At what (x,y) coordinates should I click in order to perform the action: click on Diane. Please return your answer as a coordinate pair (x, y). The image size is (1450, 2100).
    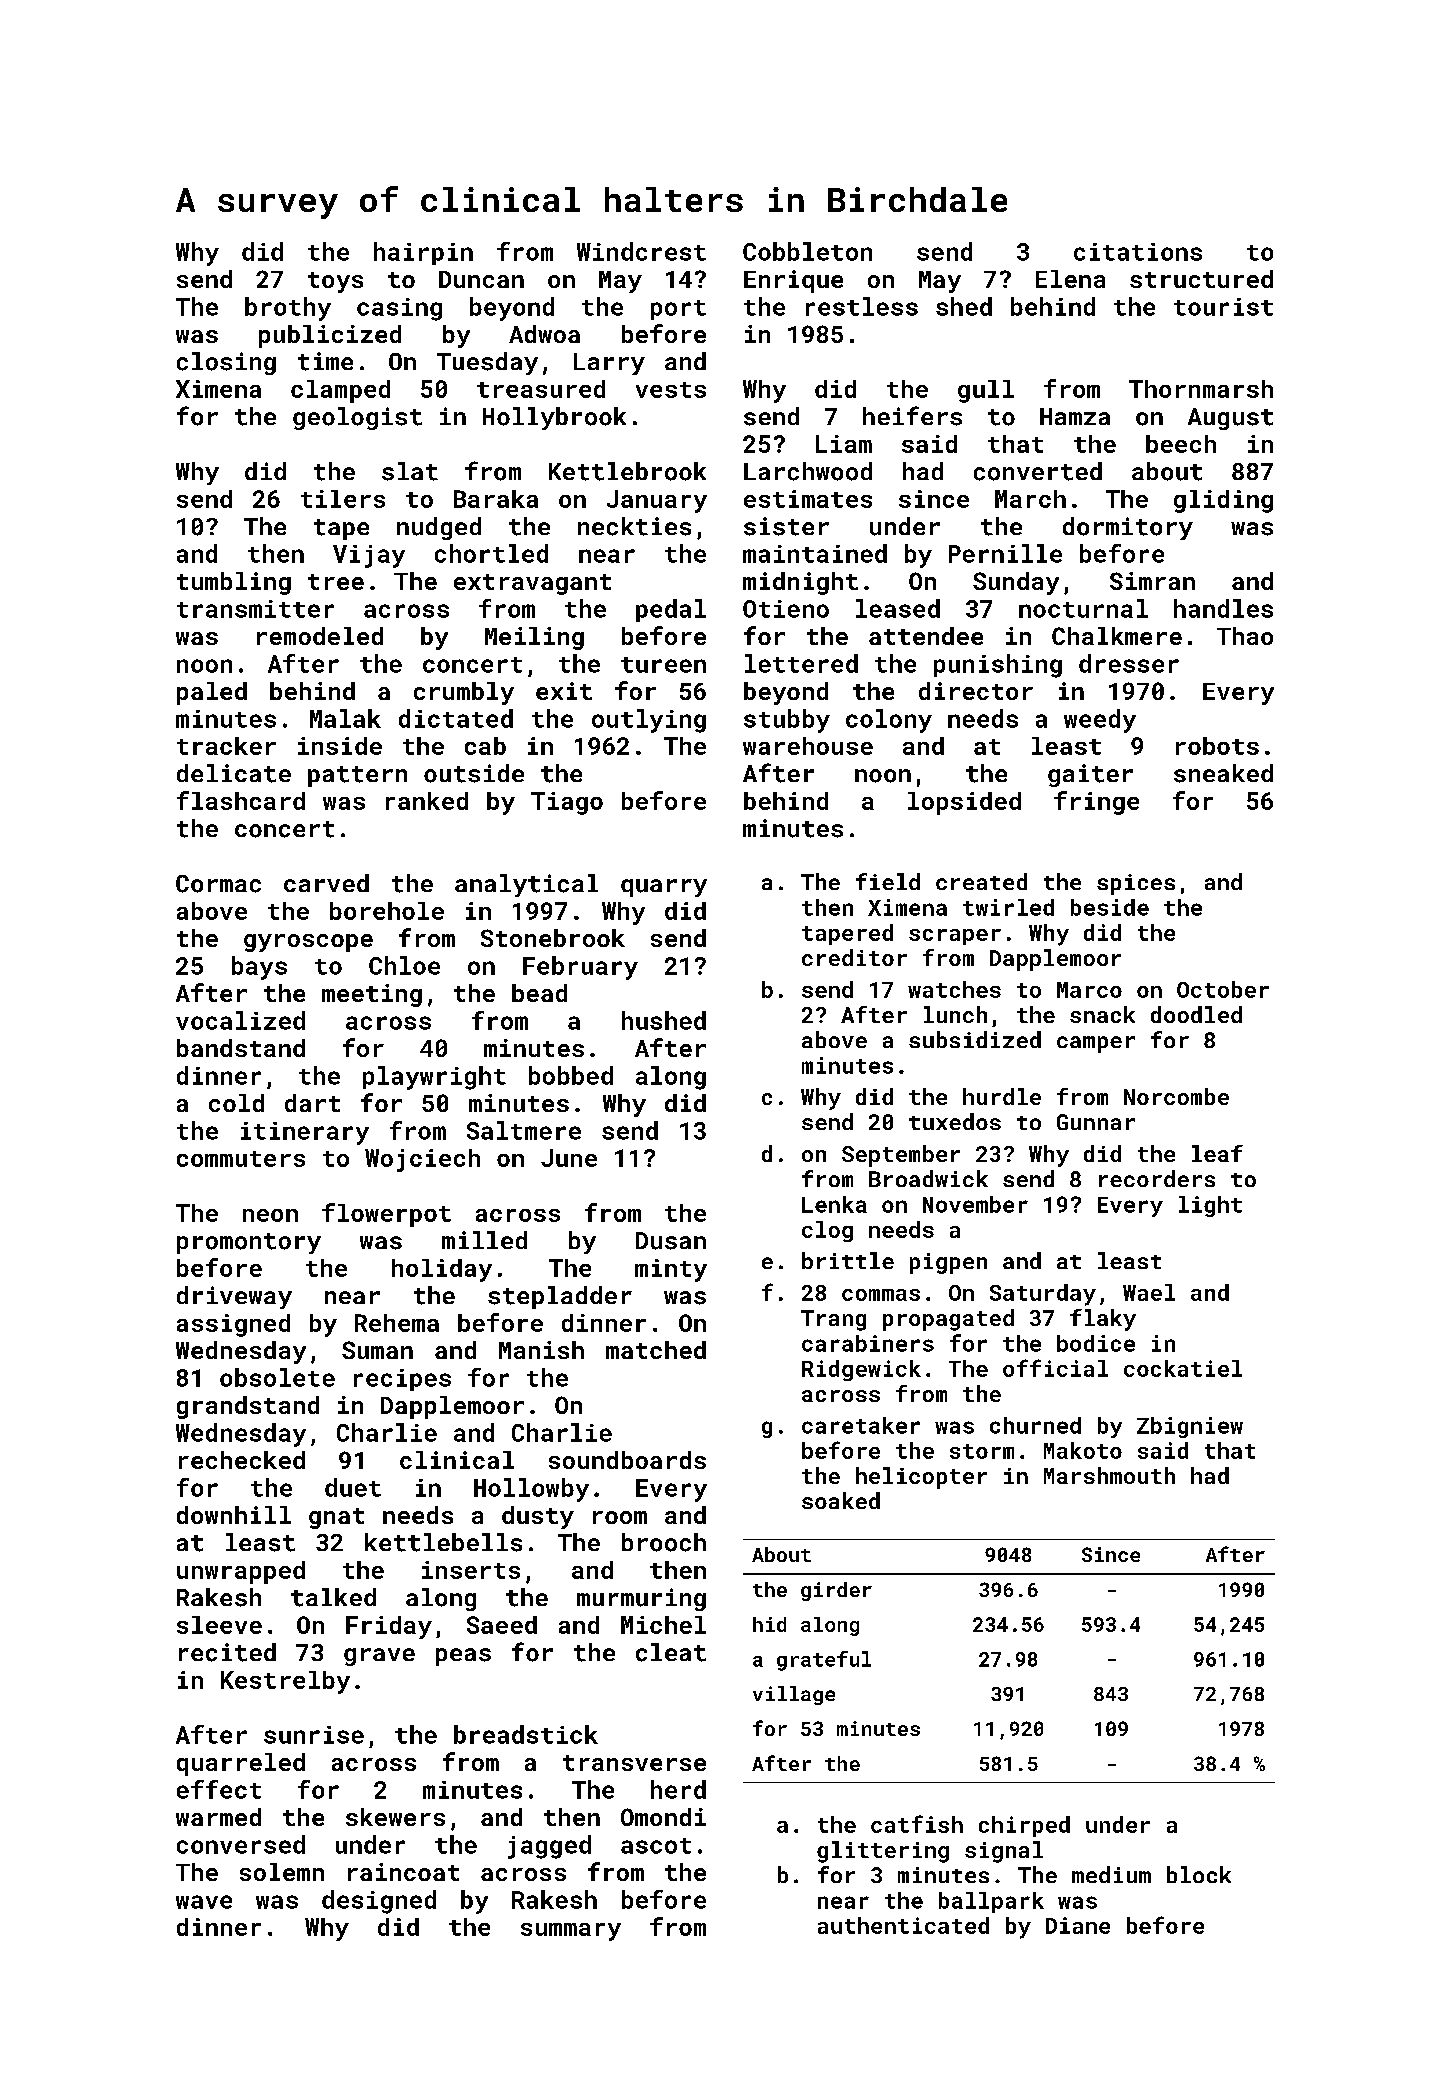
    Looking at the image, I should click on (1078, 1925).
